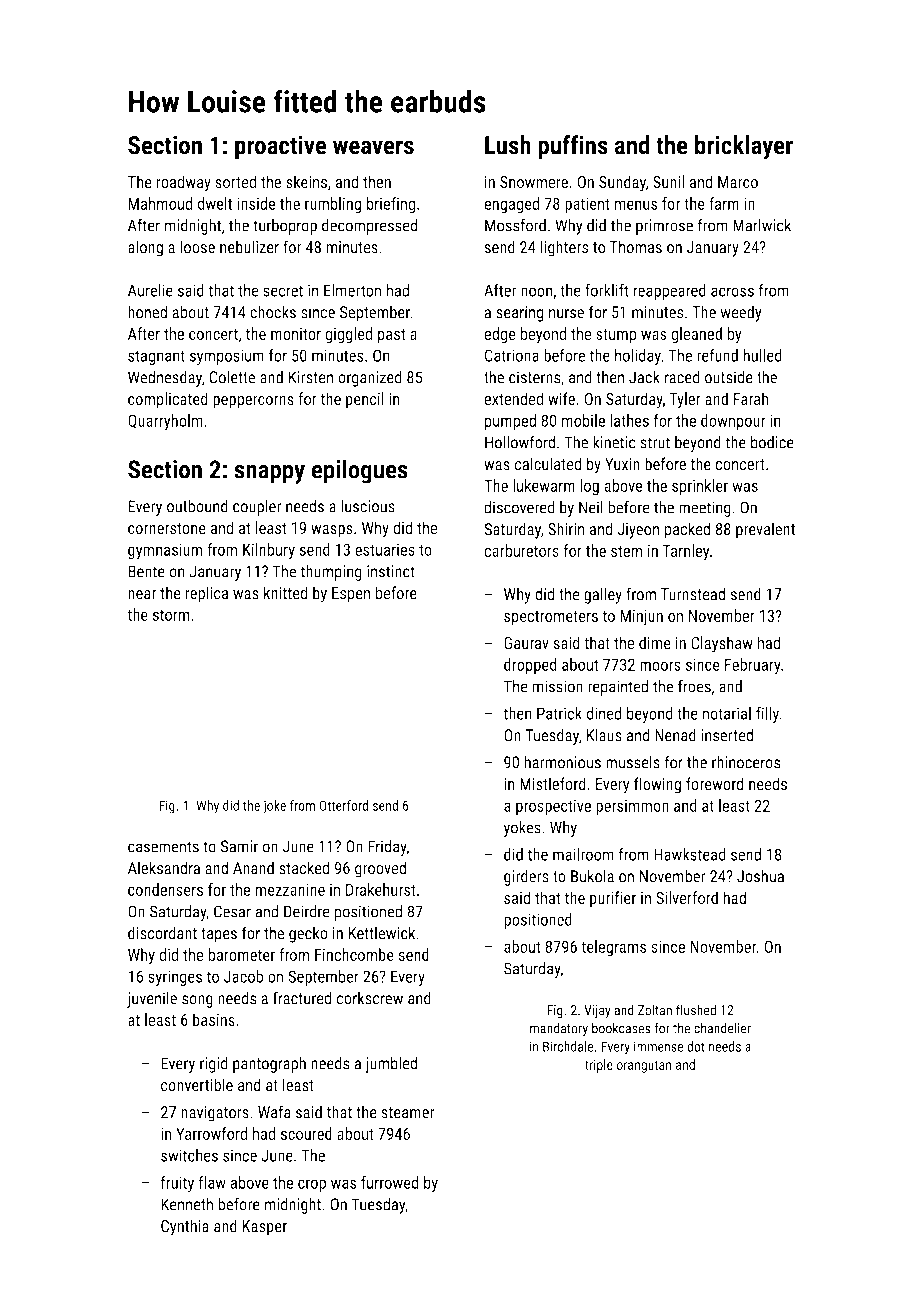 The height and width of the screenshot is (1314, 924). I want to click on roadway, so click(183, 183).
